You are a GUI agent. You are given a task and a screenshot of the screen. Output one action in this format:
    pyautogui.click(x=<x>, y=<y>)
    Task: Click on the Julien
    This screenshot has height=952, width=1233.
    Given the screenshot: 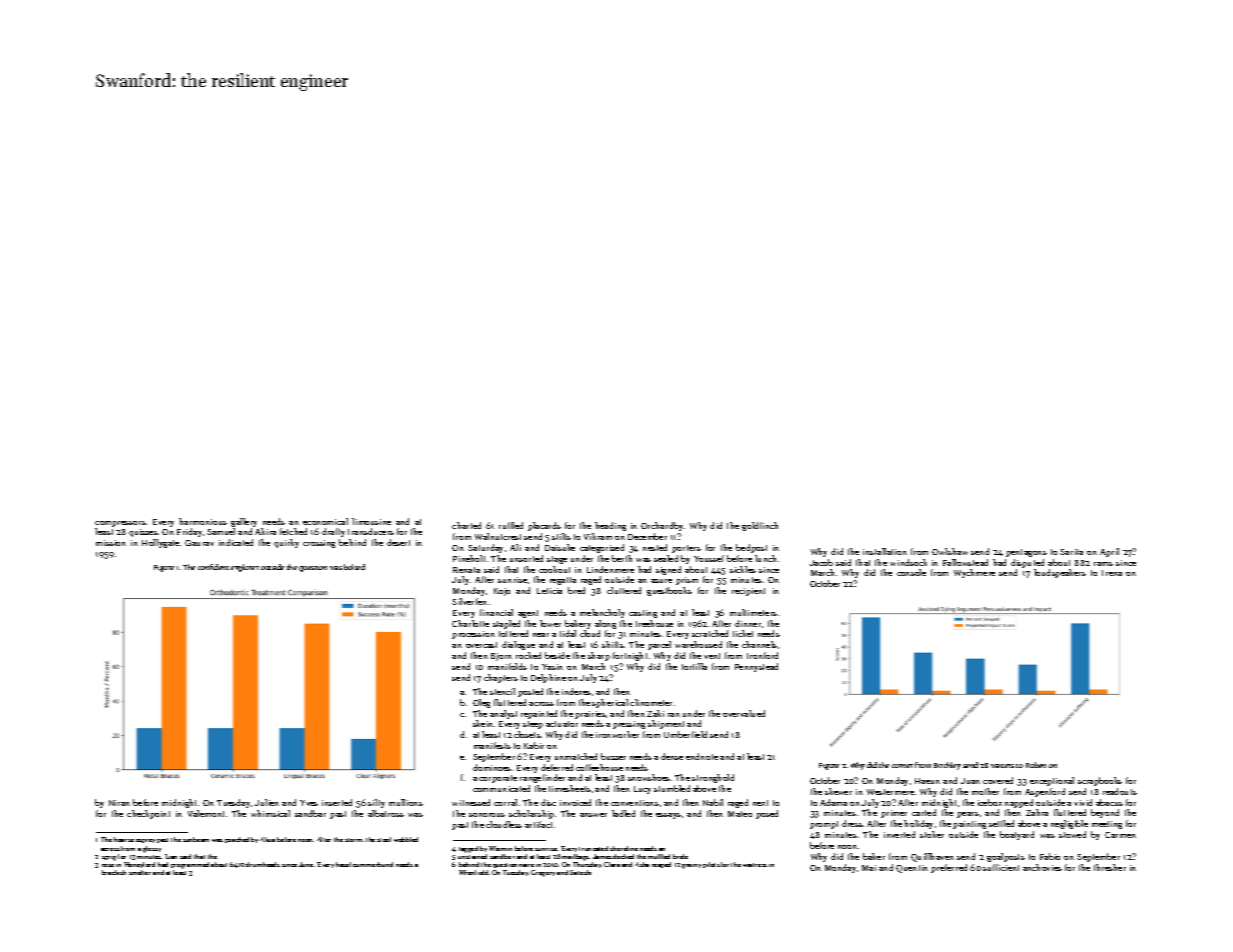 What is the action you would take?
    pyautogui.click(x=267, y=802)
